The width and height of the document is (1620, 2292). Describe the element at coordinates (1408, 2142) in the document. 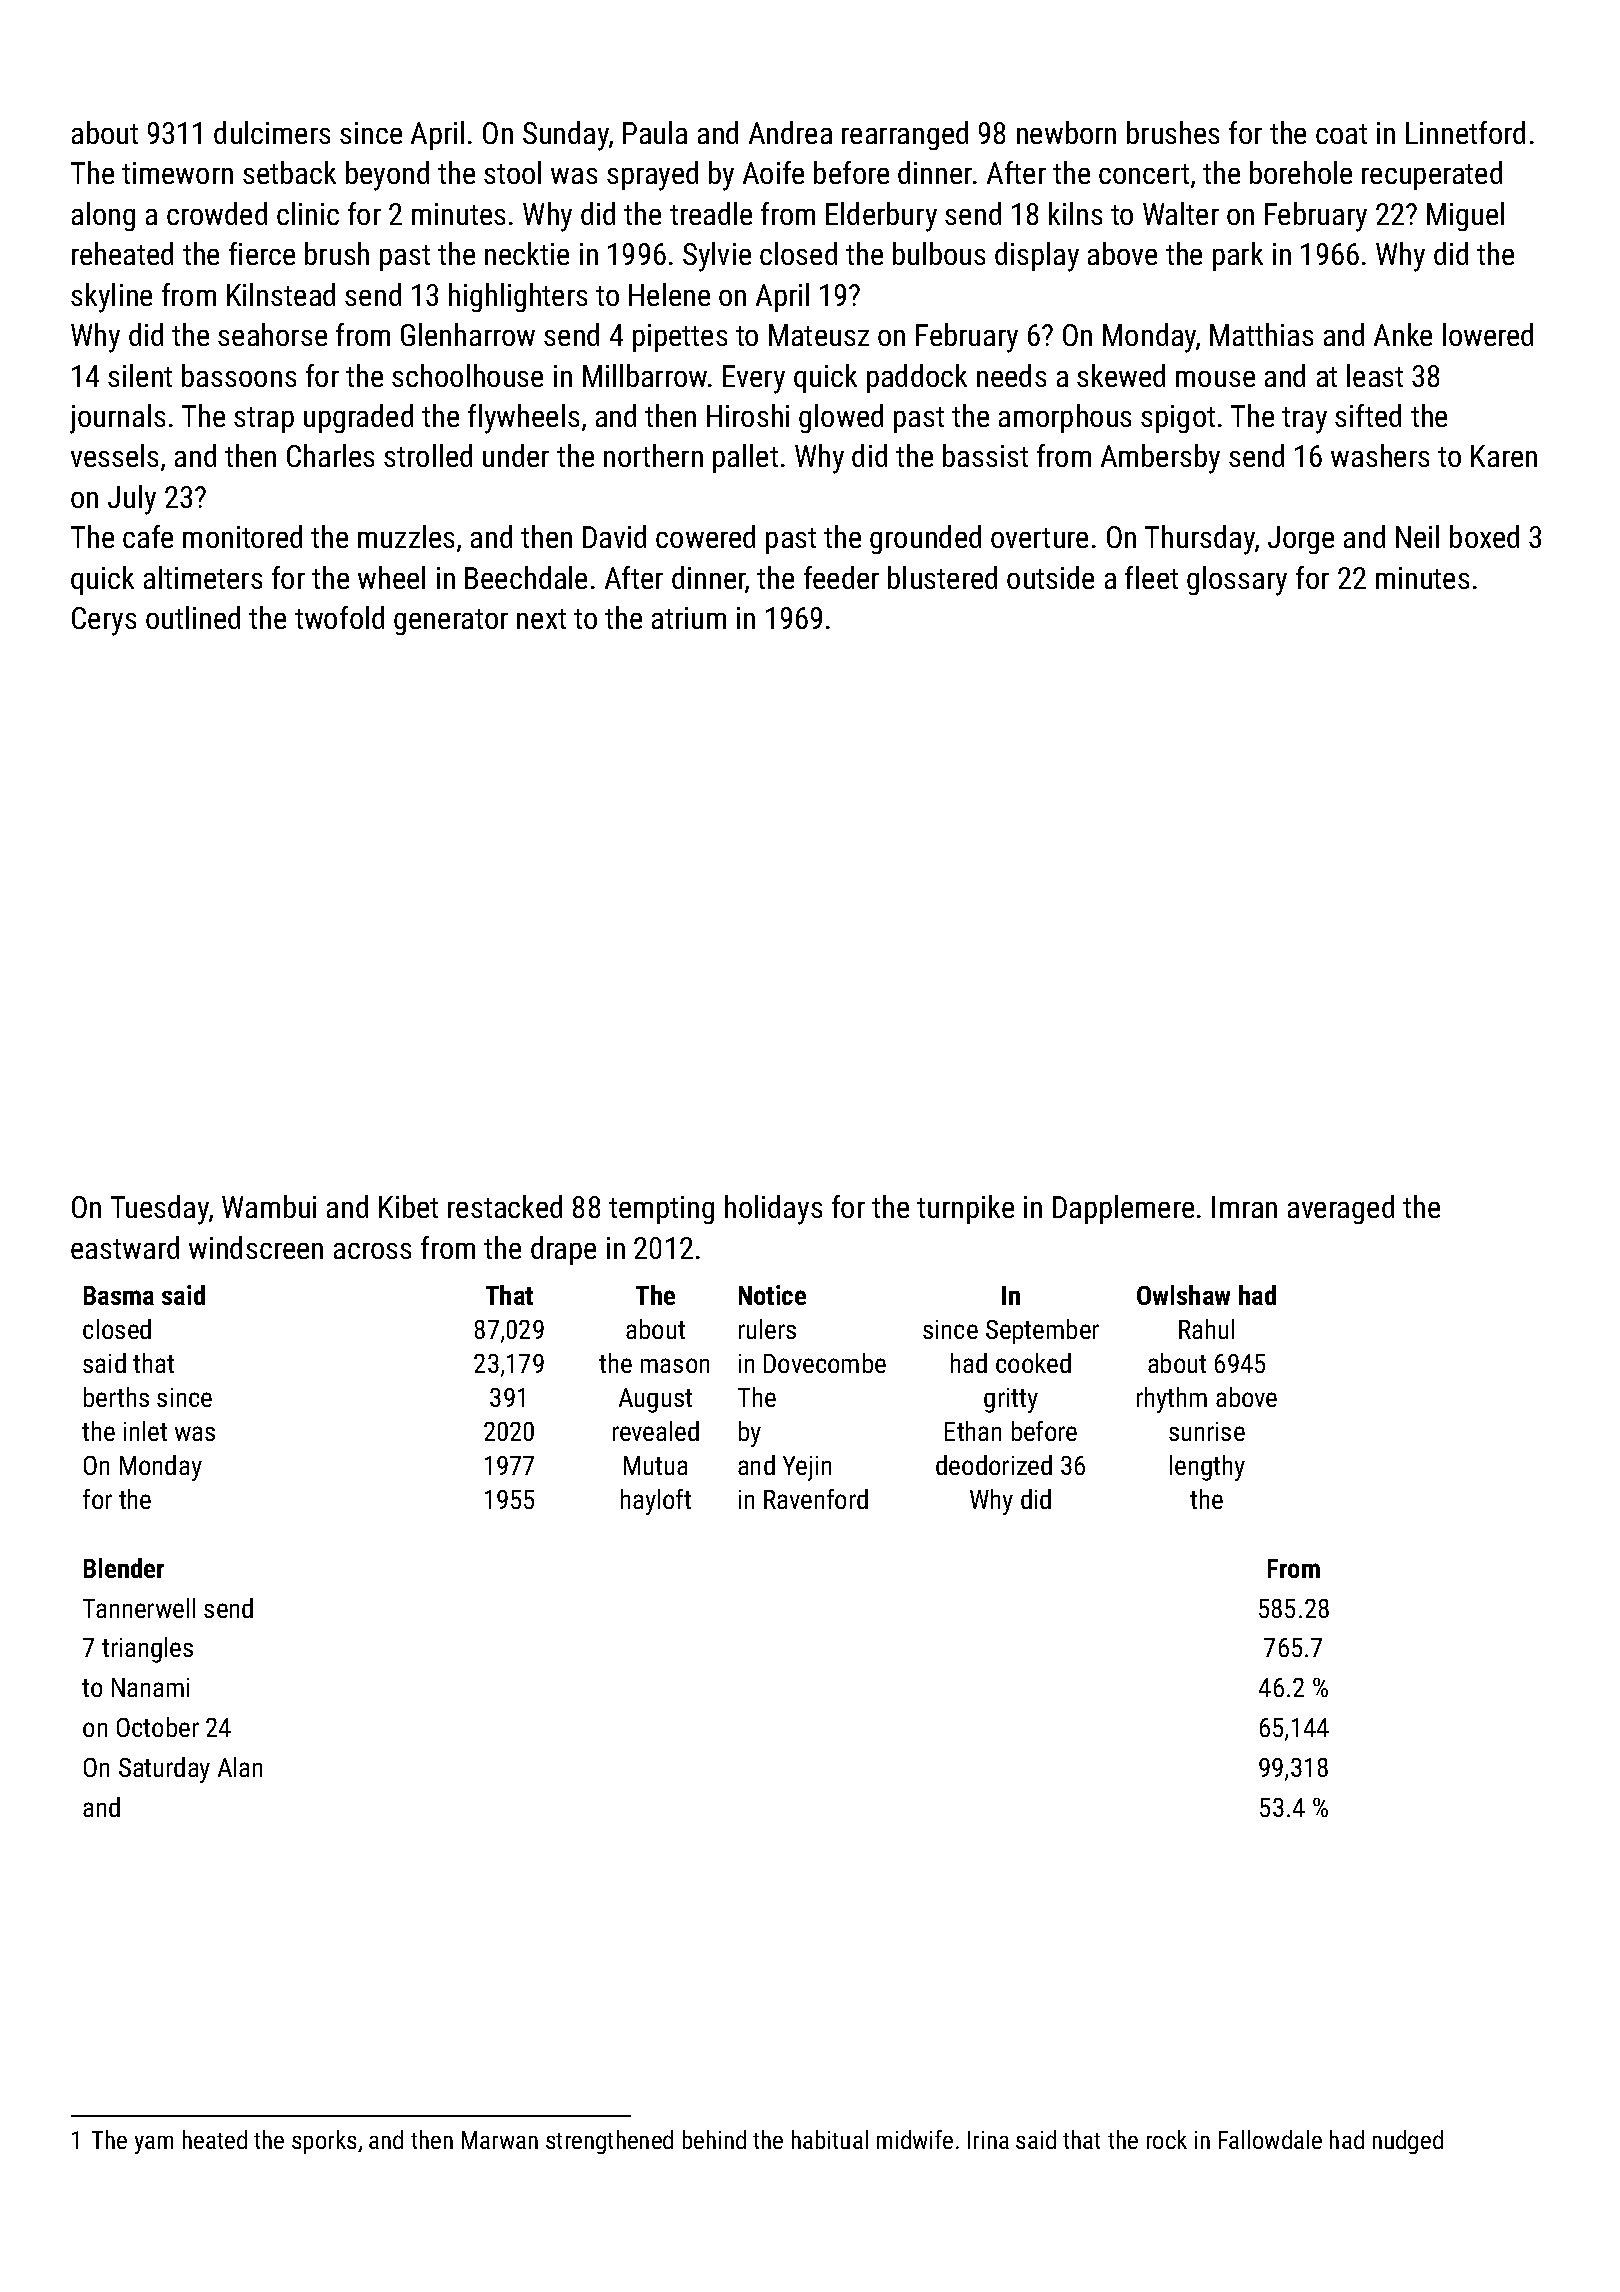

I see `nudged` at that location.
